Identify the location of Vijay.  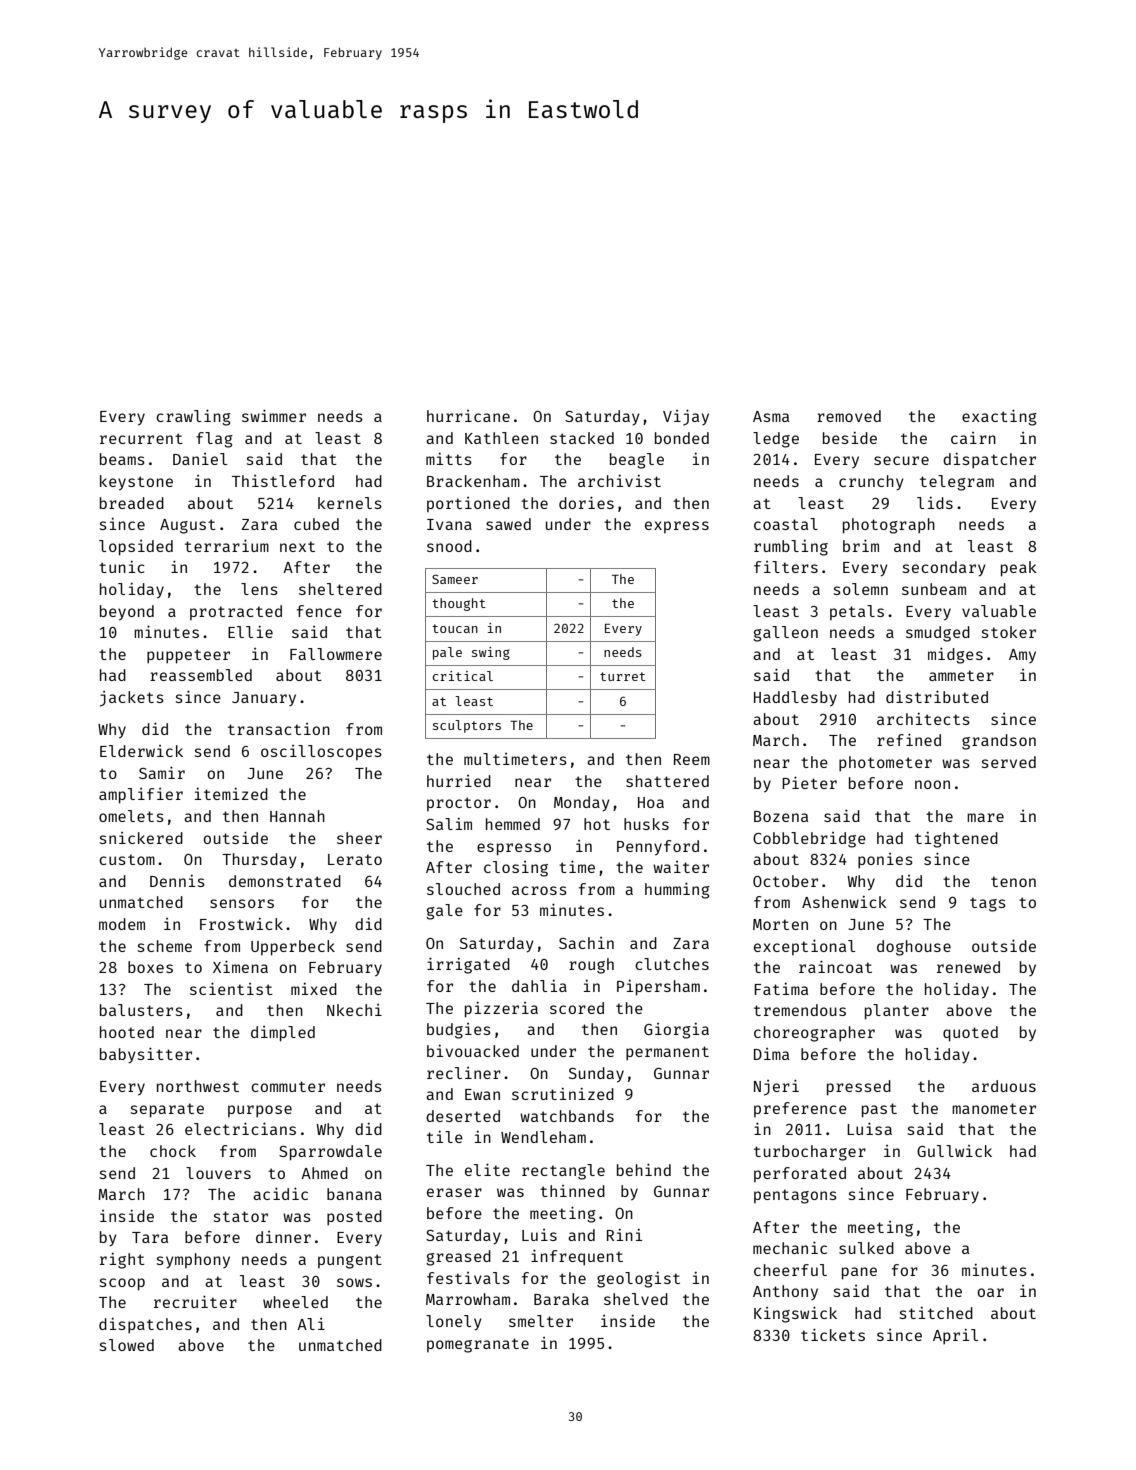
(686, 417).
